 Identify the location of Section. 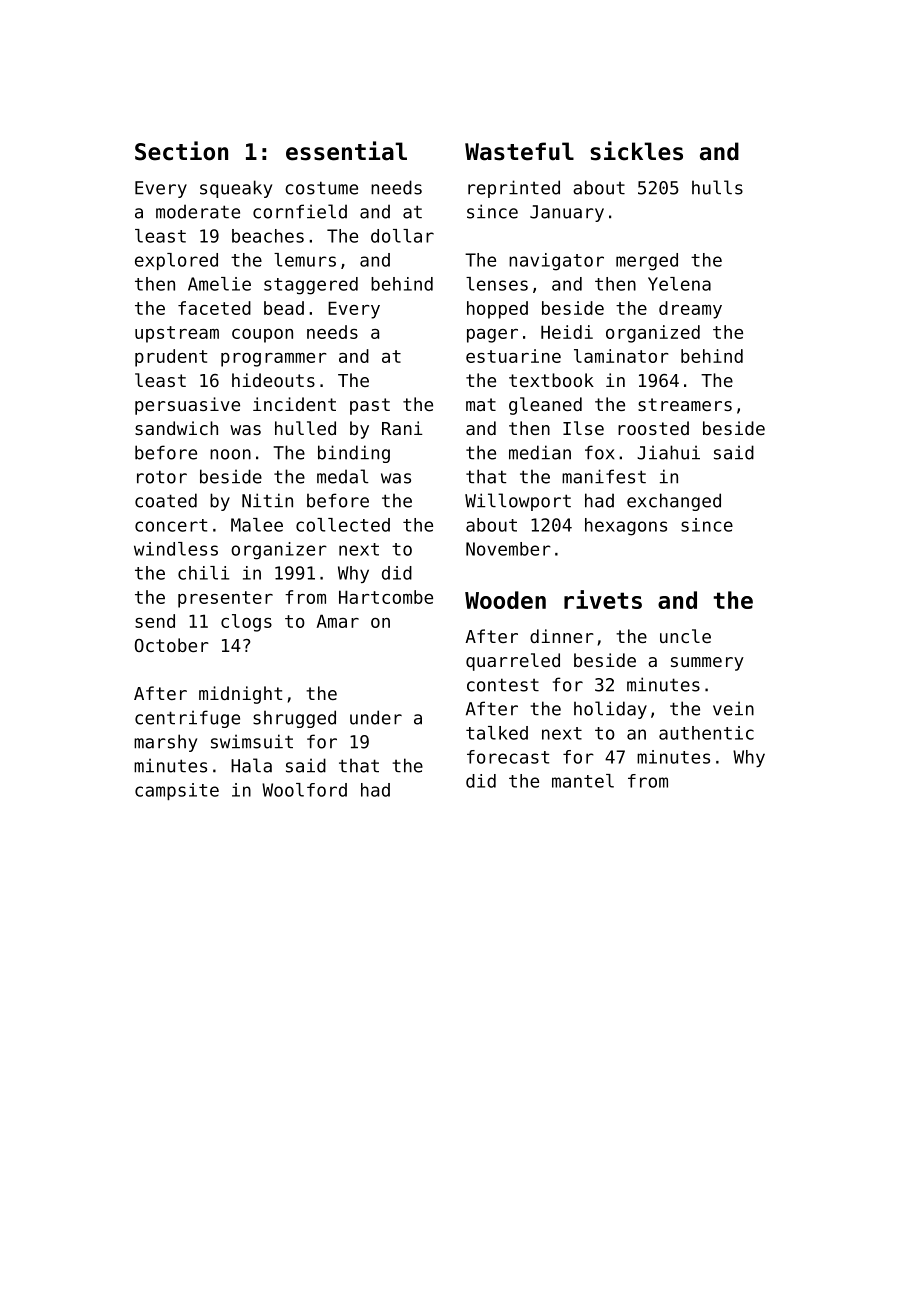
(181, 151).
